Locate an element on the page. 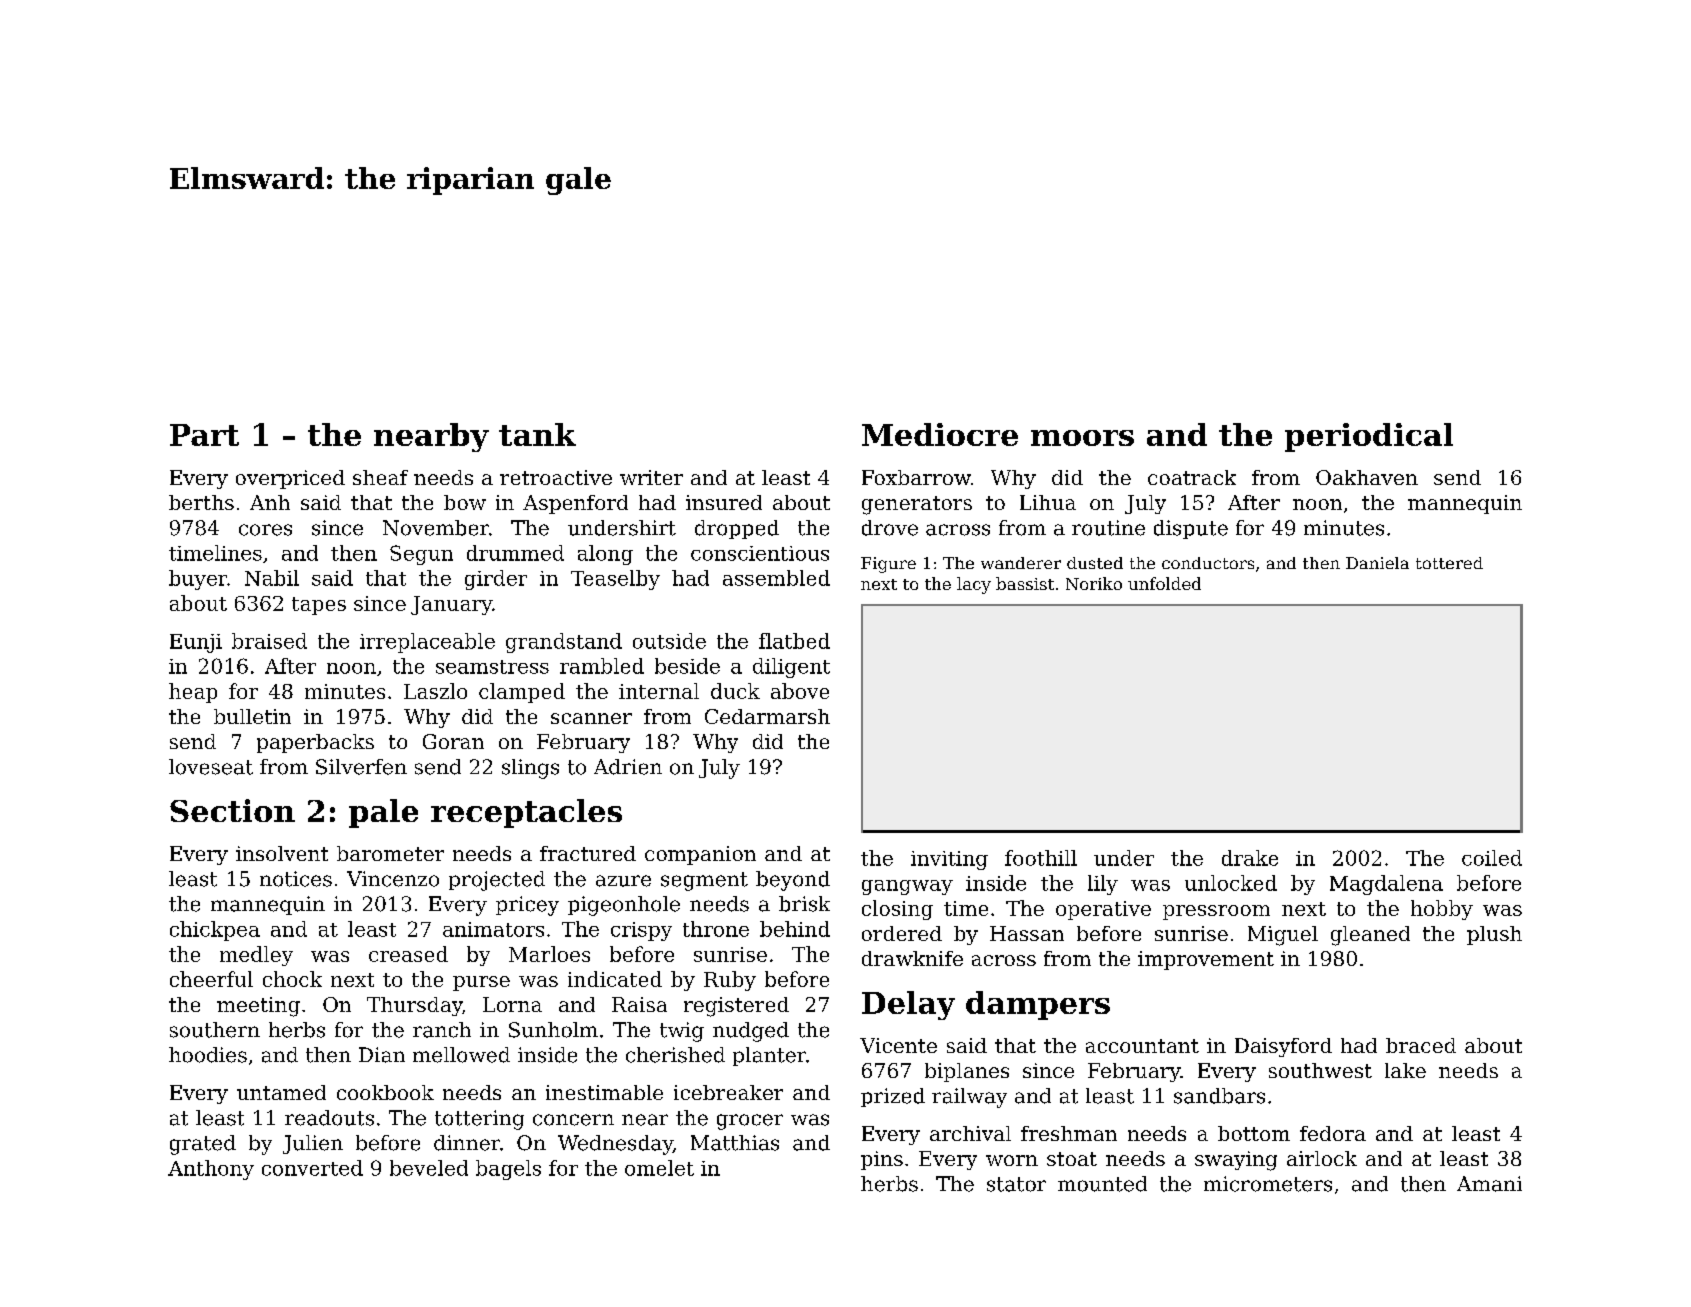  sandbars is located at coordinates (1219, 1096).
